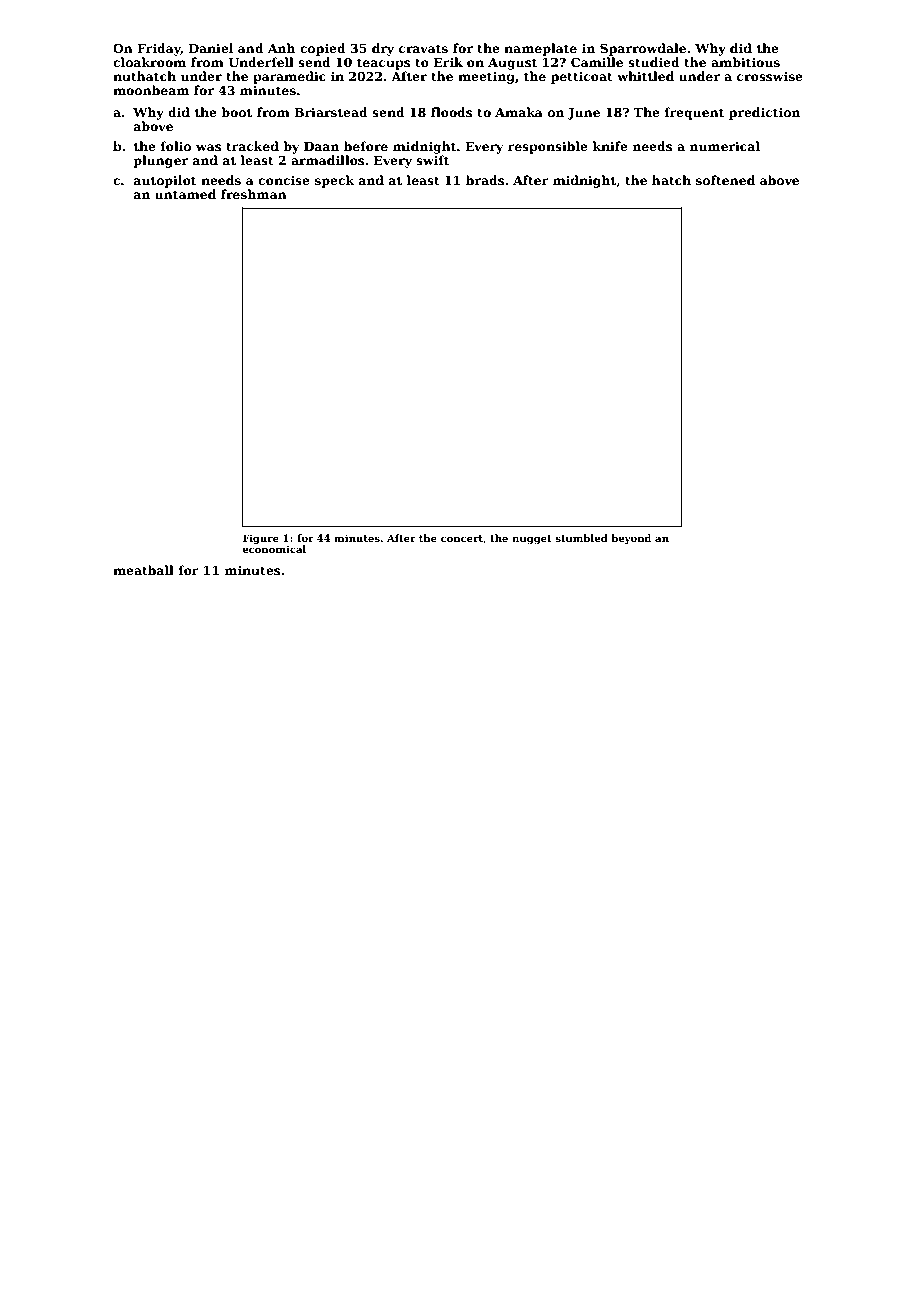 This screenshot has height=1308, width=924. I want to click on softened, so click(725, 180).
